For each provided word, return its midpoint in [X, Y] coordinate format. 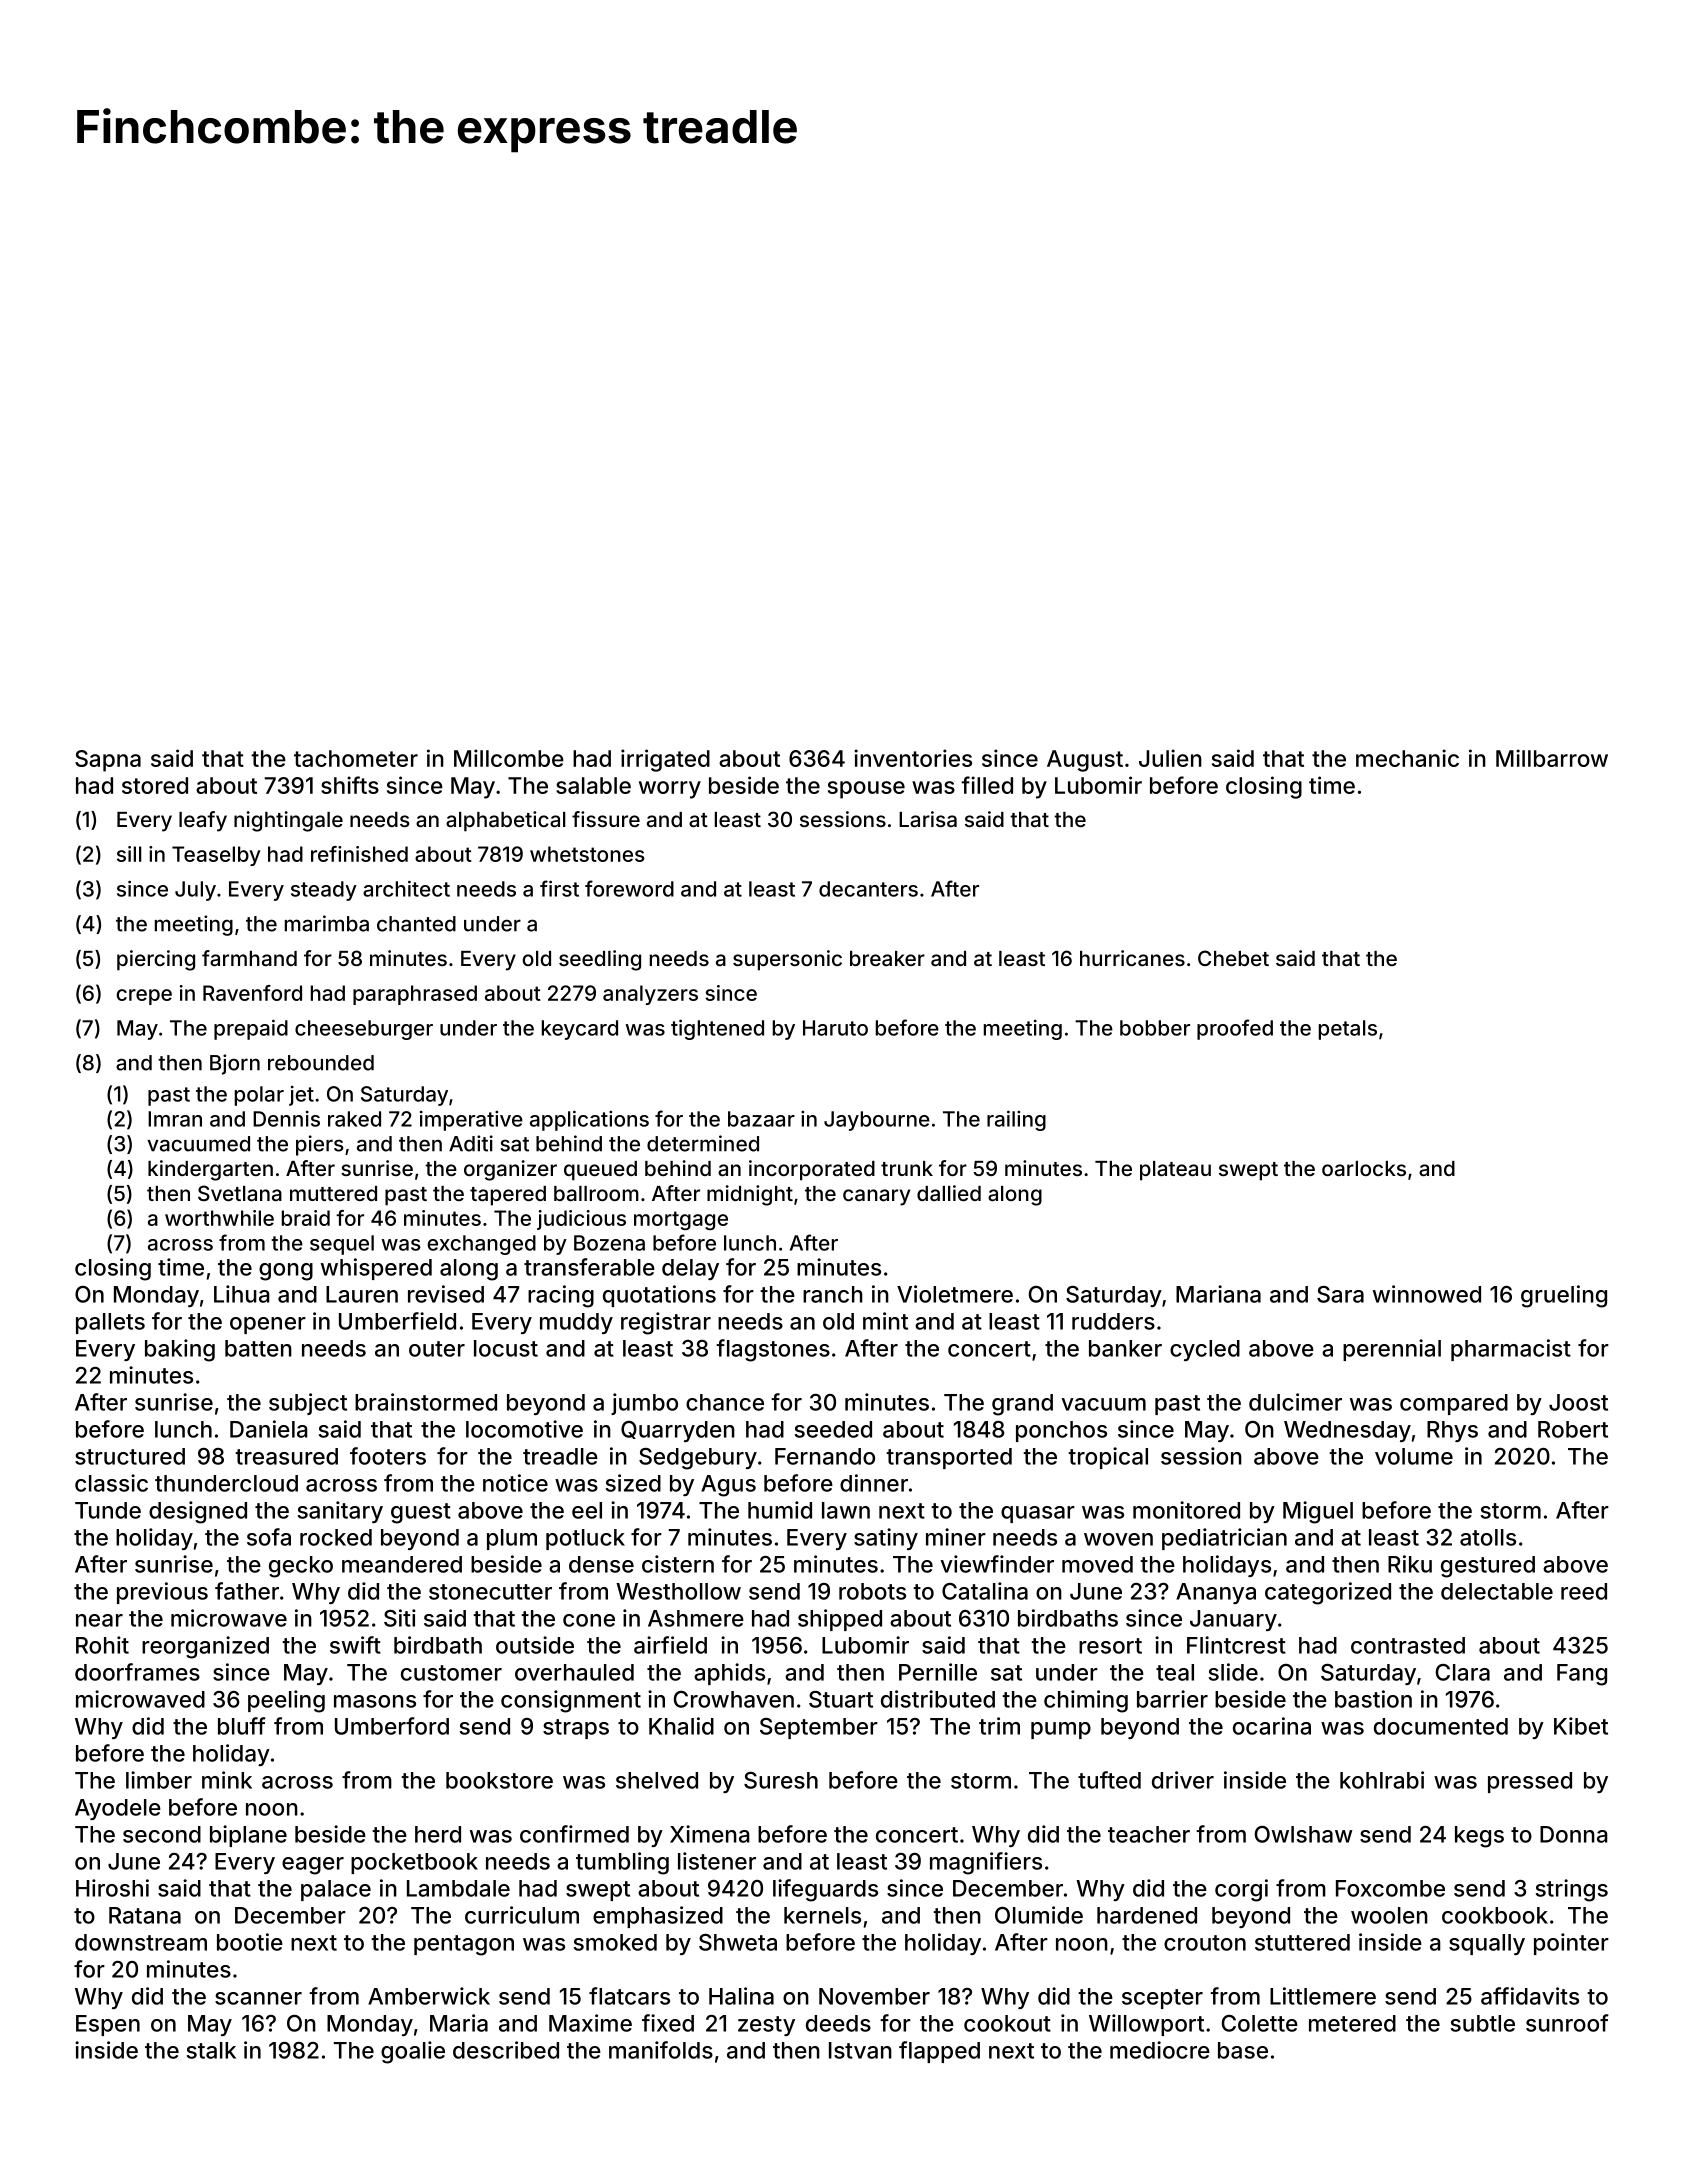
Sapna [108, 761]
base [1243, 2050]
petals [1348, 1030]
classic [111, 1483]
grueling [1564, 1296]
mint [885, 1321]
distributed [938, 1699]
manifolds [661, 2050]
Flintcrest [1236, 1645]
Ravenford [252, 993]
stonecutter [490, 1592]
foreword [629, 888]
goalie [413, 2052]
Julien [1170, 758]
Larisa [928, 819]
